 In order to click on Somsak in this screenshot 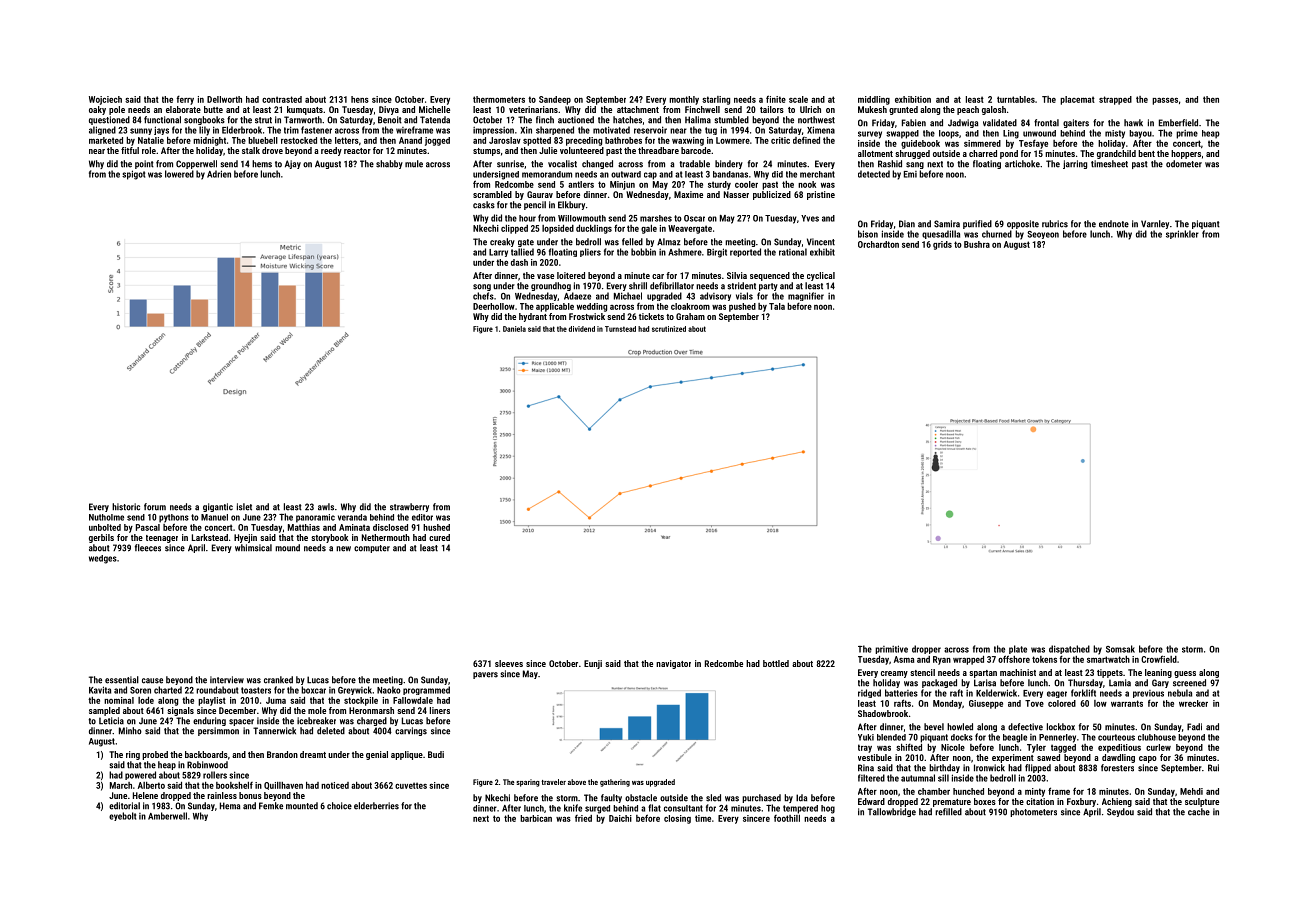, I will do `click(1120, 649)`.
